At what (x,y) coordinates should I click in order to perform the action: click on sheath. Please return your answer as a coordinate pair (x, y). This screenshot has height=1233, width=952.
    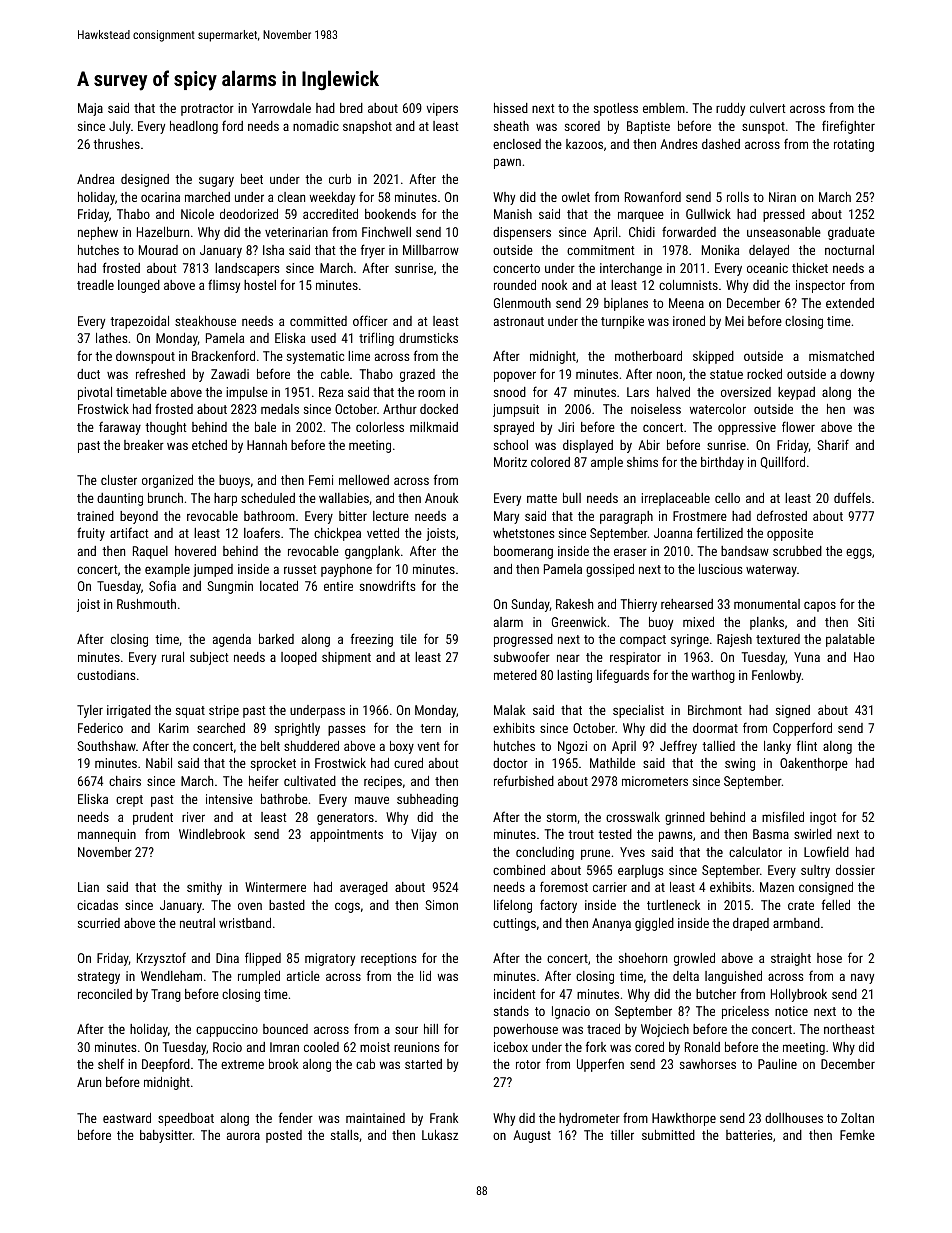
    Looking at the image, I should click on (511, 126).
